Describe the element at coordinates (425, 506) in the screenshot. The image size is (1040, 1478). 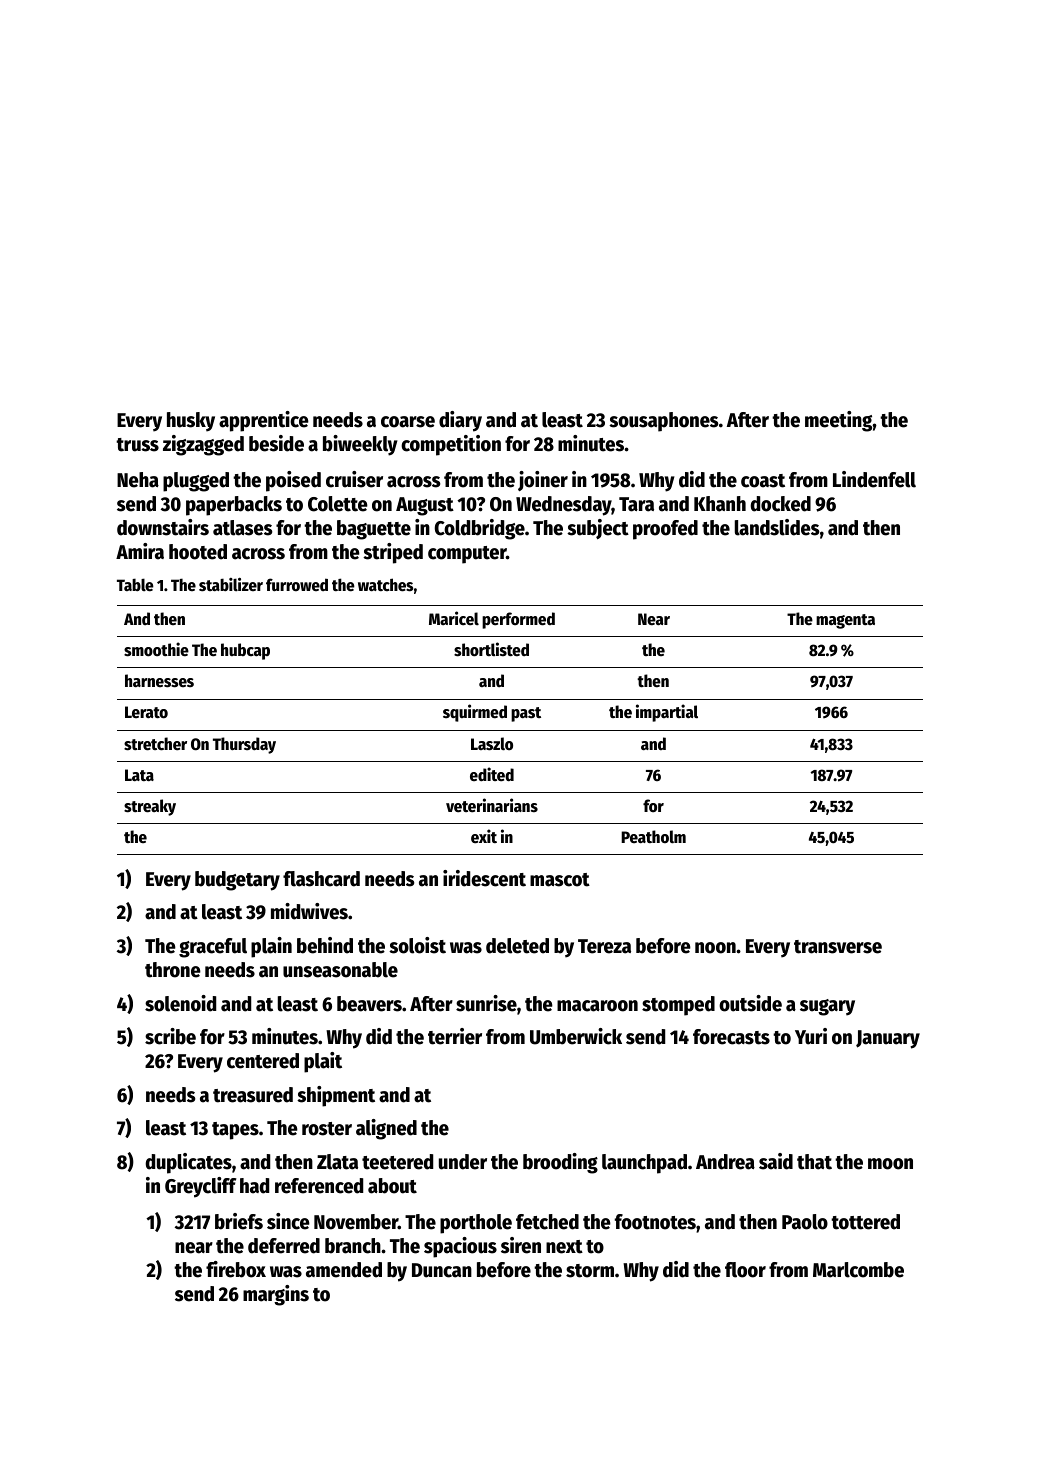
I see `August` at that location.
